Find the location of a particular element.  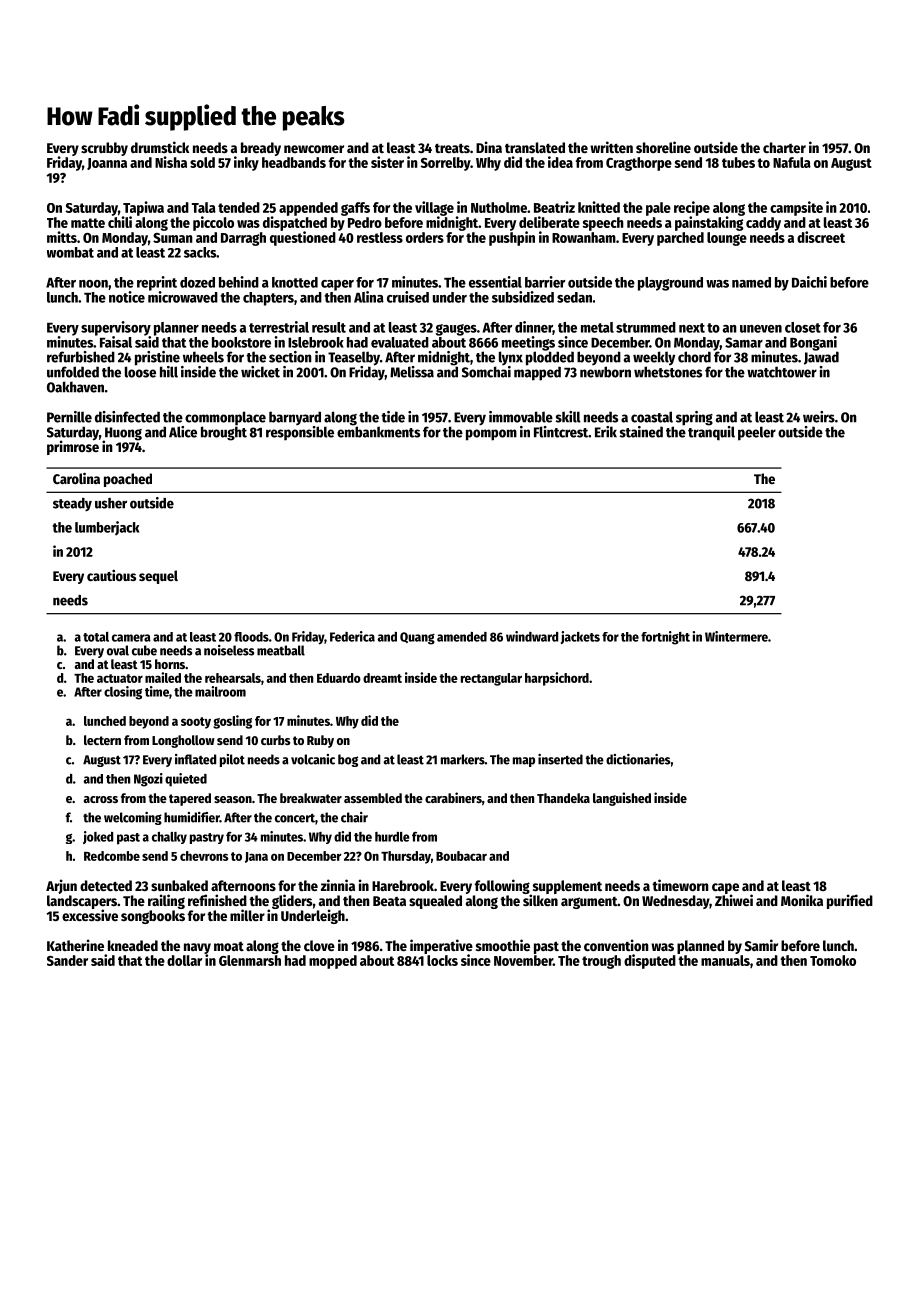

coastal is located at coordinates (652, 417).
